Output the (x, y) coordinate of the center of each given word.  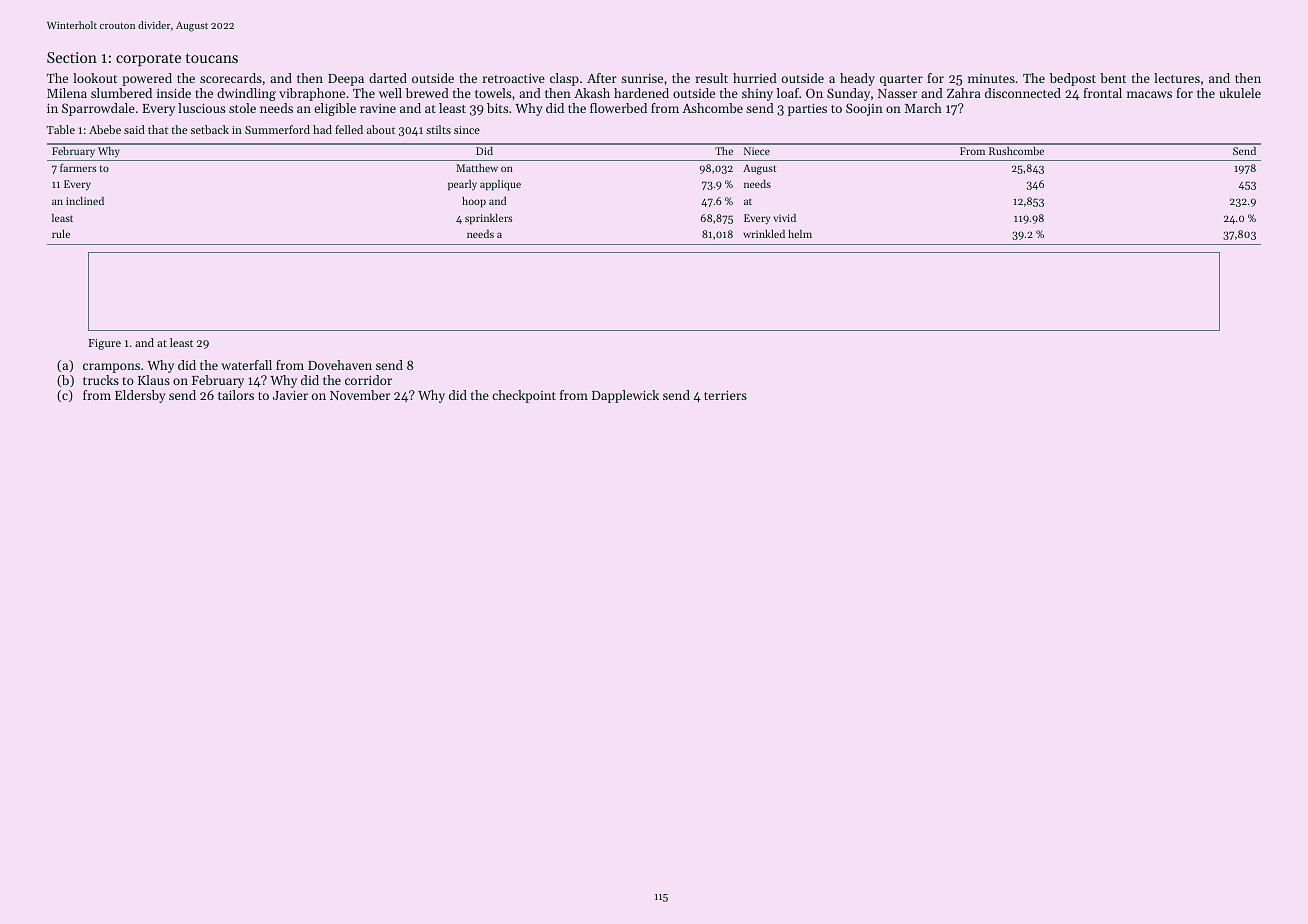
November (360, 395)
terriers (725, 395)
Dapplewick (625, 396)
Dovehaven (340, 365)
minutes (991, 78)
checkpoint (524, 396)
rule (61, 234)
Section (72, 57)
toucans (212, 58)
